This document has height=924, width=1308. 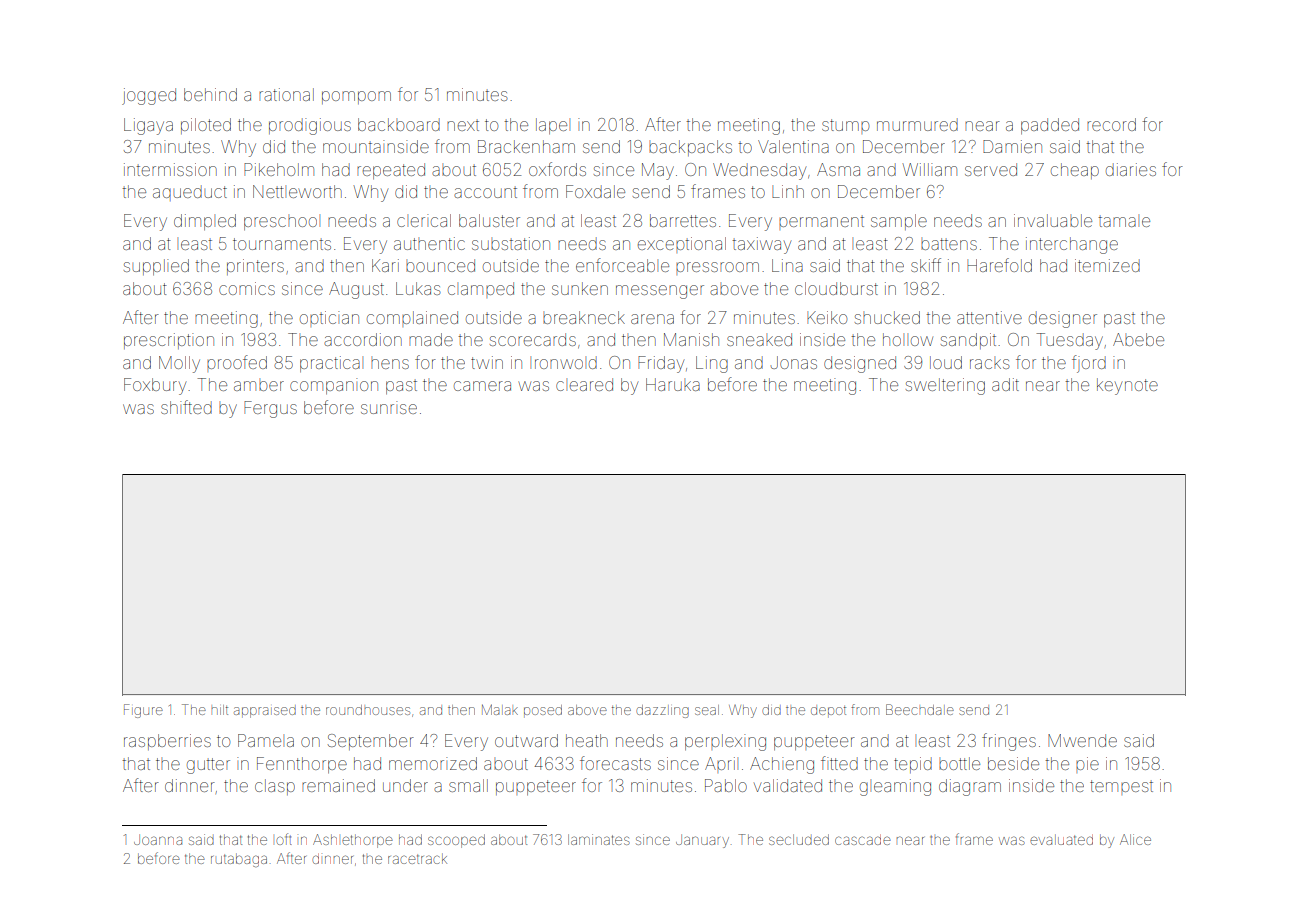 What do you see at coordinates (389, 407) in the document?
I see `sunrise` at bounding box center [389, 407].
